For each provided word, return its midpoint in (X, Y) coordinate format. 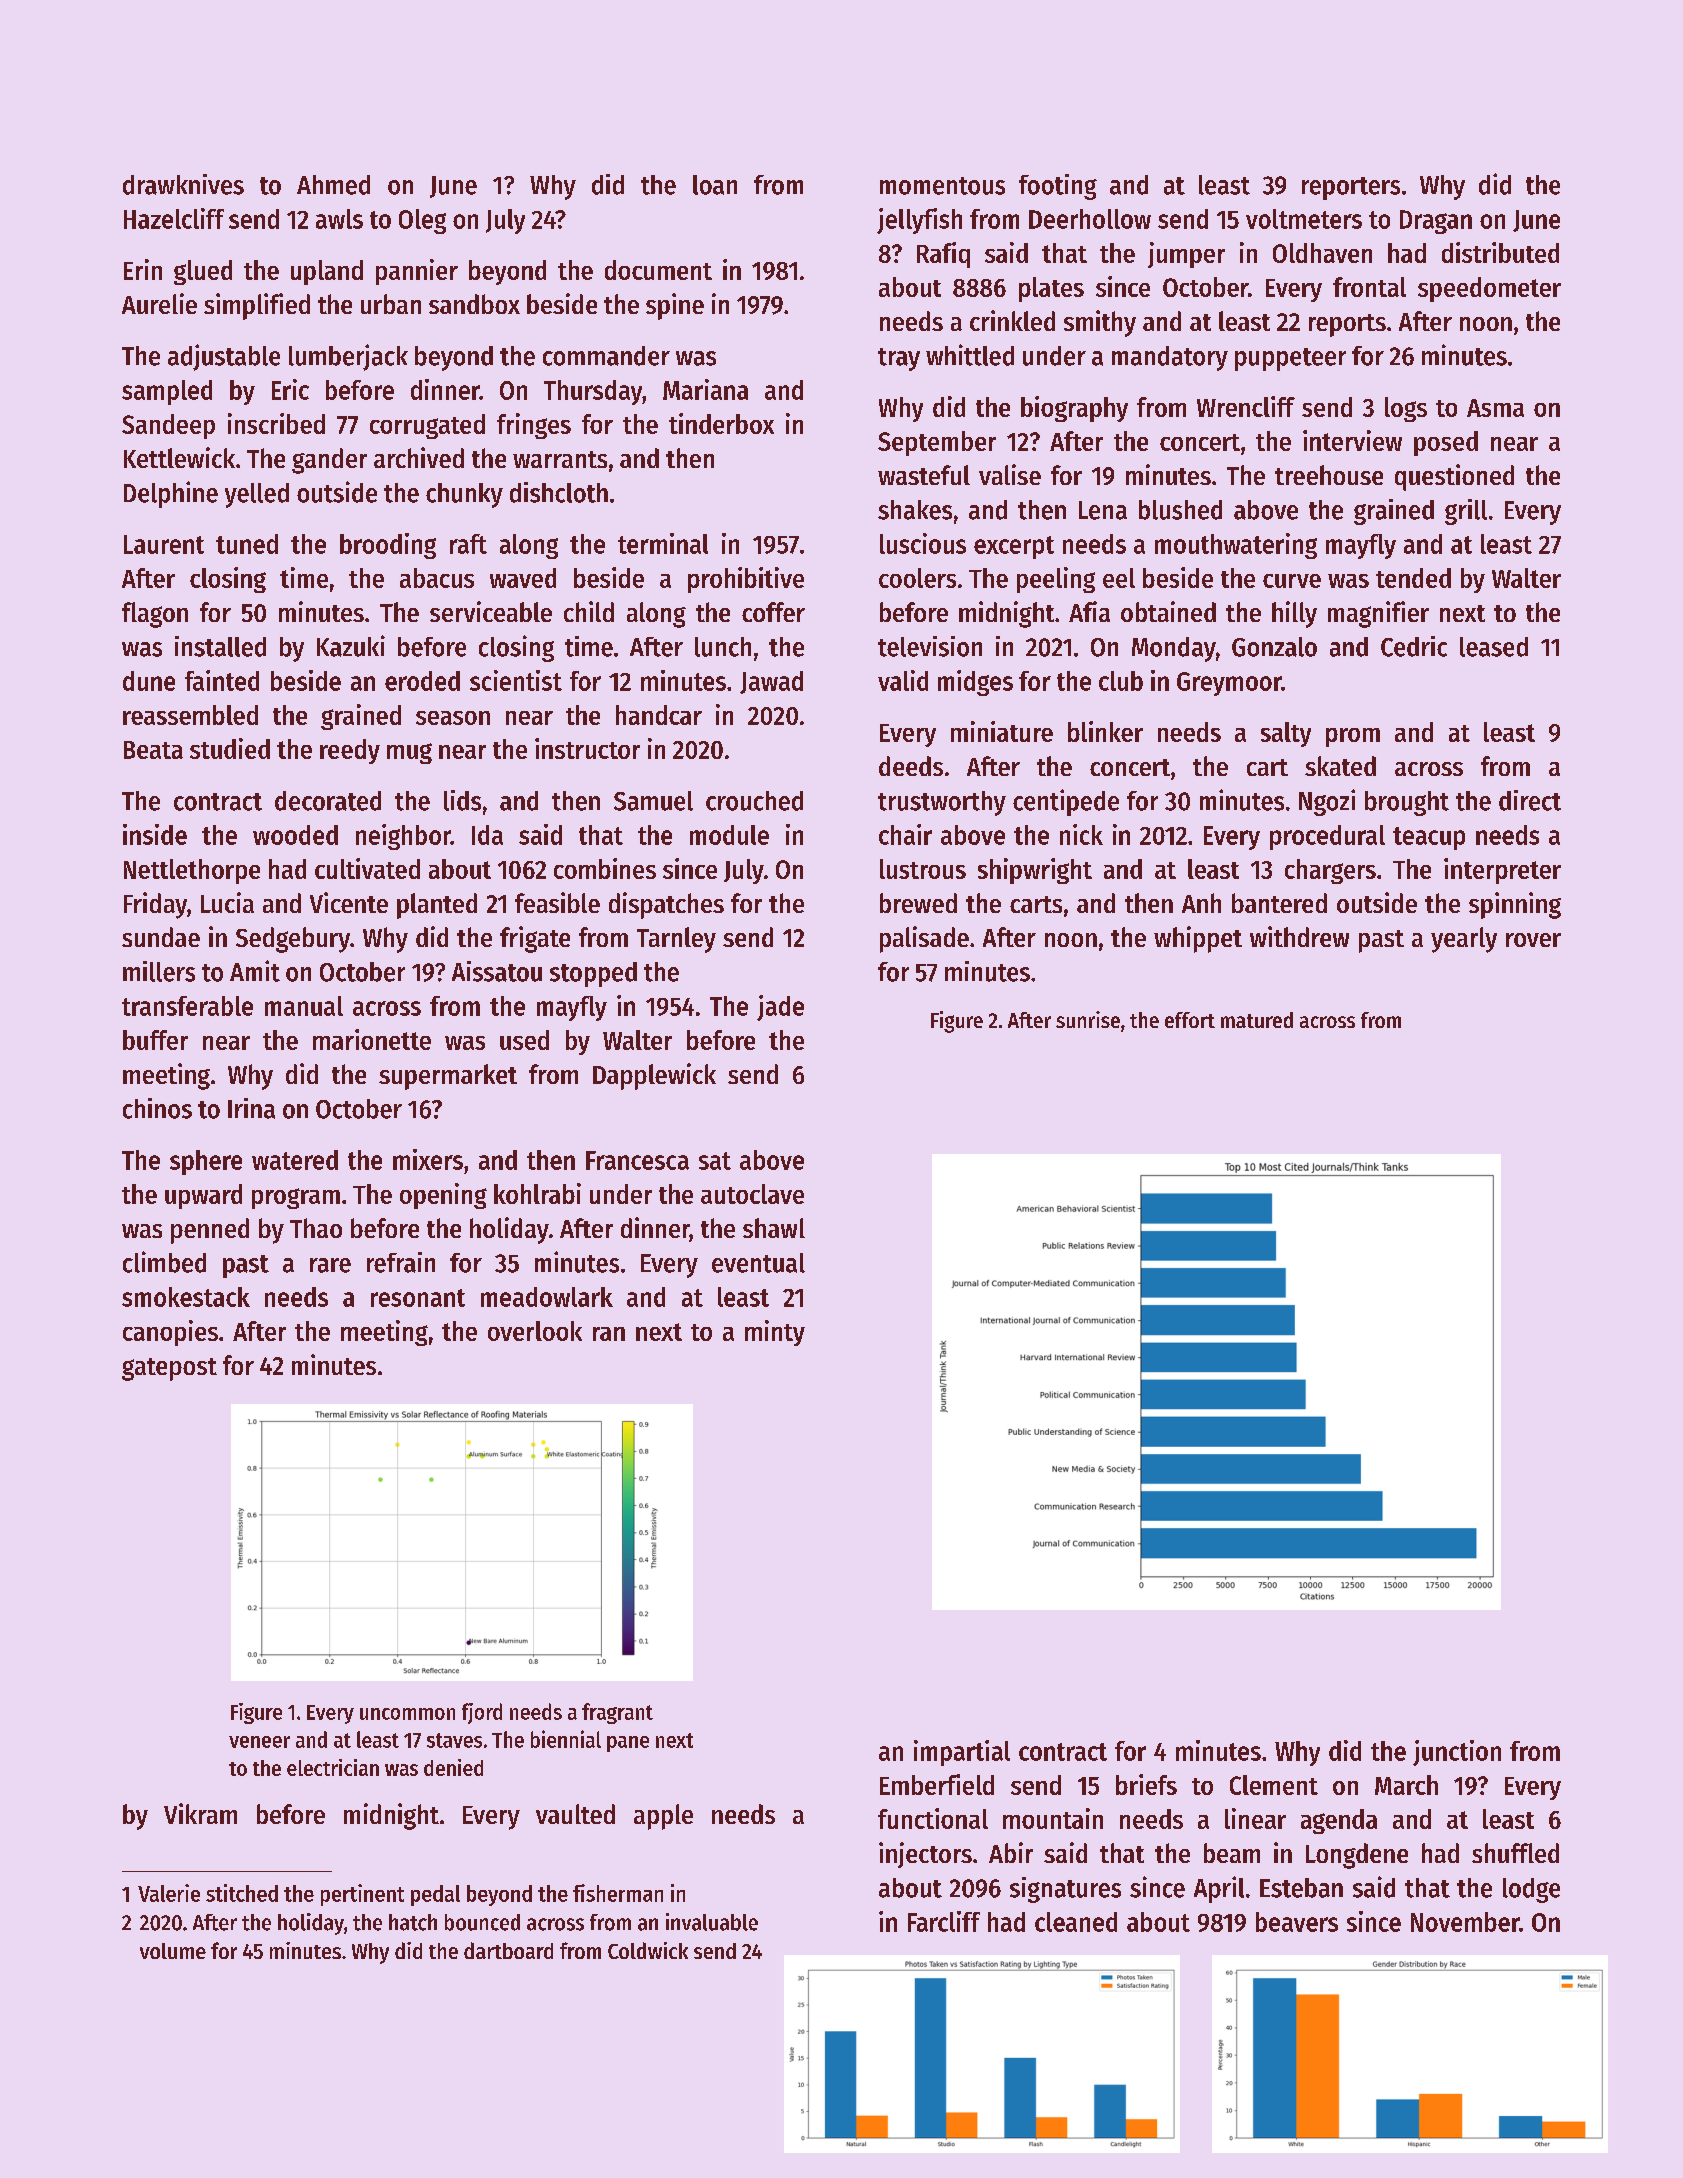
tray (899, 359)
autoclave (752, 1194)
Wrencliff (1246, 406)
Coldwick (648, 1950)
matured (1257, 1020)
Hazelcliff (174, 218)
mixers (428, 1159)
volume (173, 1951)
